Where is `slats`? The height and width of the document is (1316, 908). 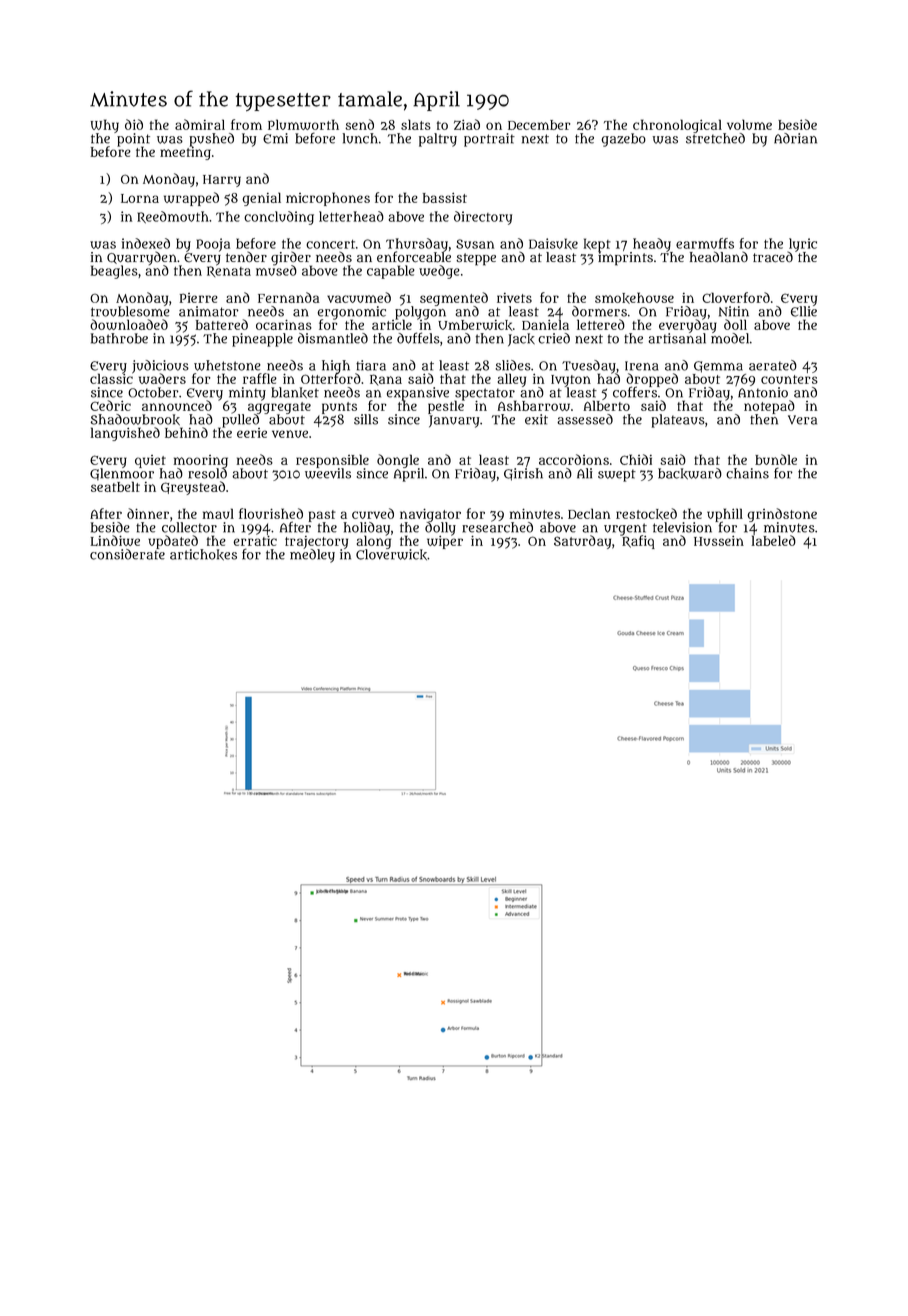
slats is located at coordinates (416, 124).
